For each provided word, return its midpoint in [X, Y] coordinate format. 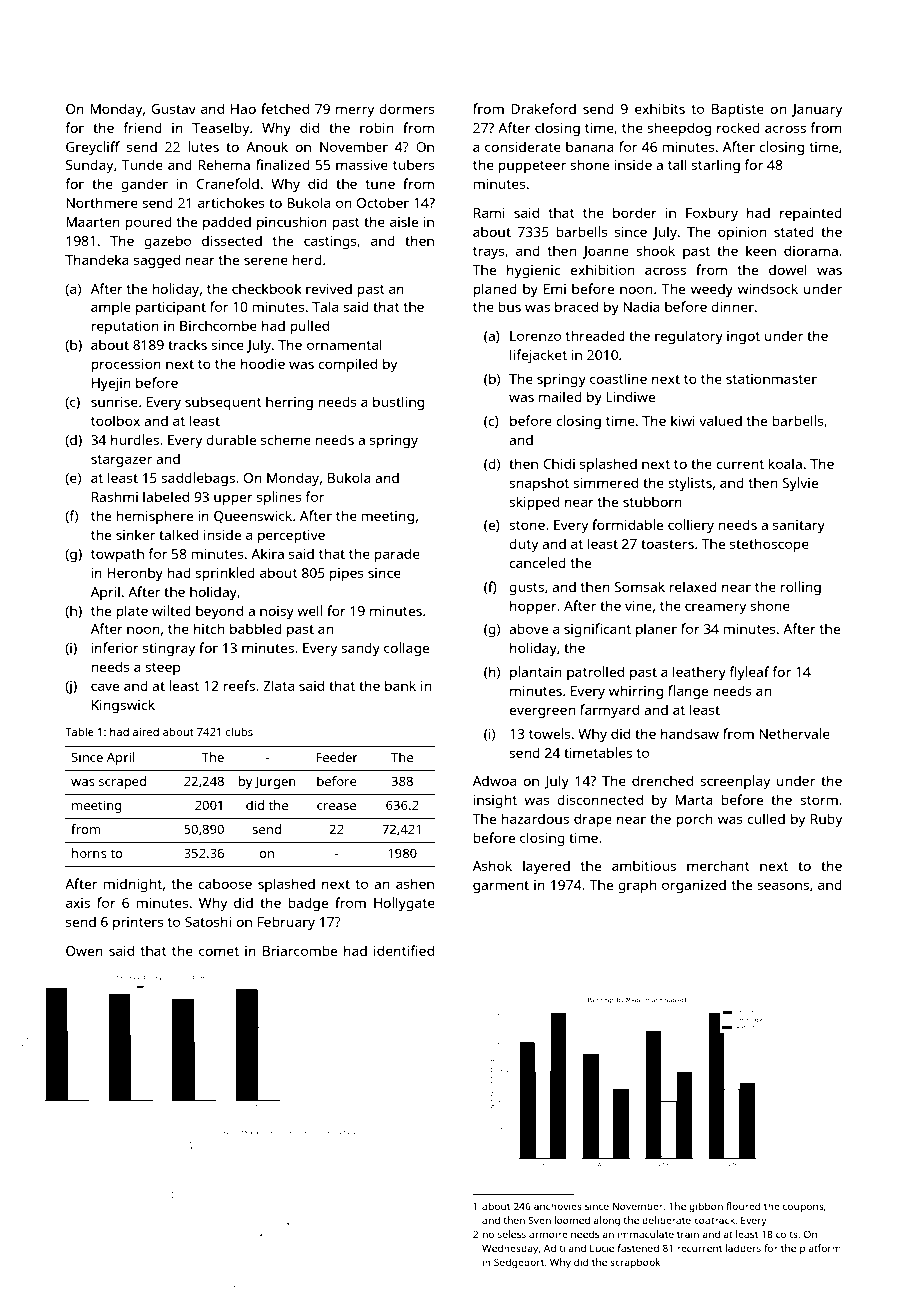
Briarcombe [300, 950]
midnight [133, 885]
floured [743, 1206]
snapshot [539, 484]
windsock [768, 288]
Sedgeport [519, 1263]
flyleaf [749, 673]
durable [231, 439]
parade [397, 555]
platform [820, 1249]
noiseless [504, 1234]
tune [380, 184]
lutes [204, 146]
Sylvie [800, 484]
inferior [115, 647]
